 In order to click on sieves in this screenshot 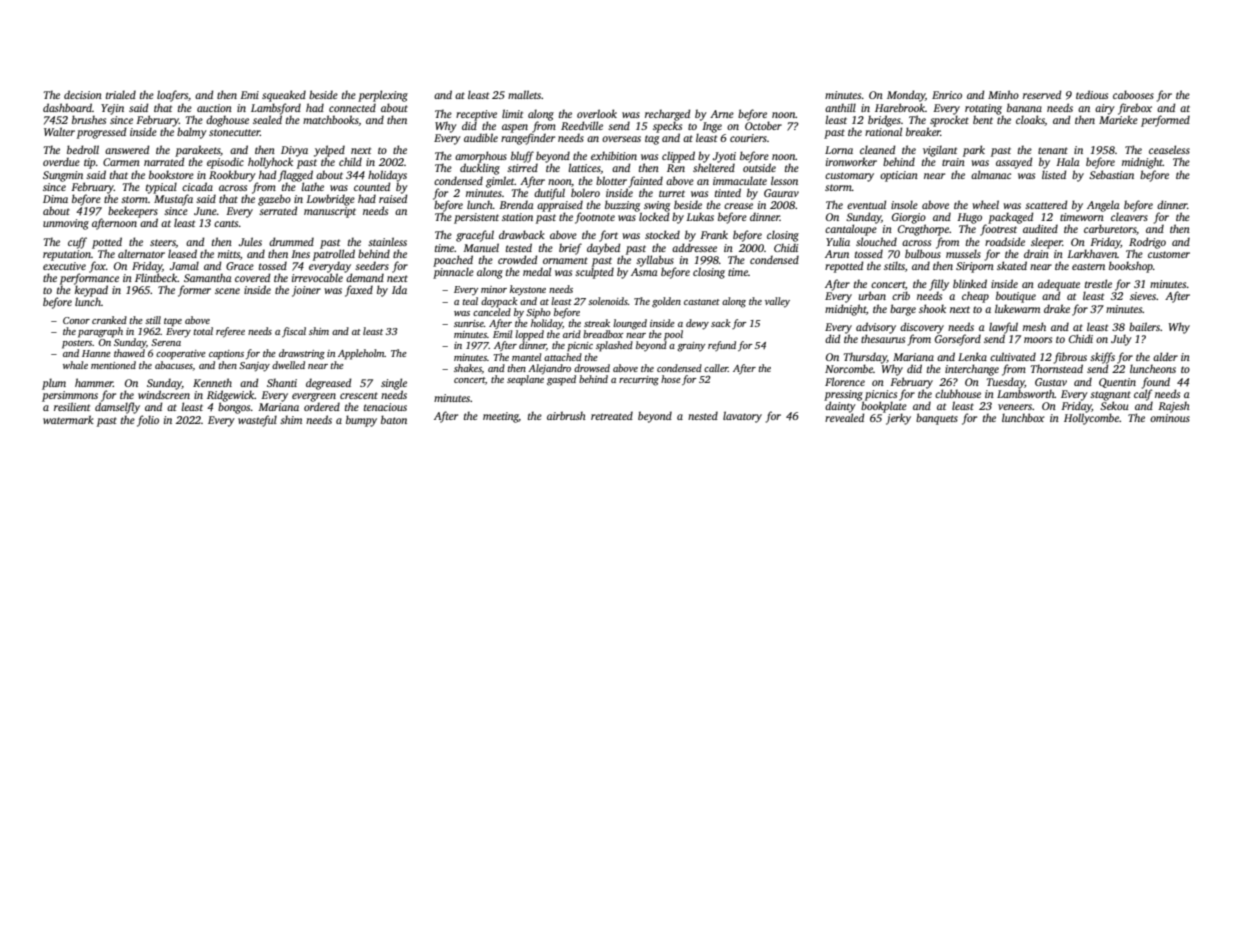, I will do `click(1143, 296)`.
